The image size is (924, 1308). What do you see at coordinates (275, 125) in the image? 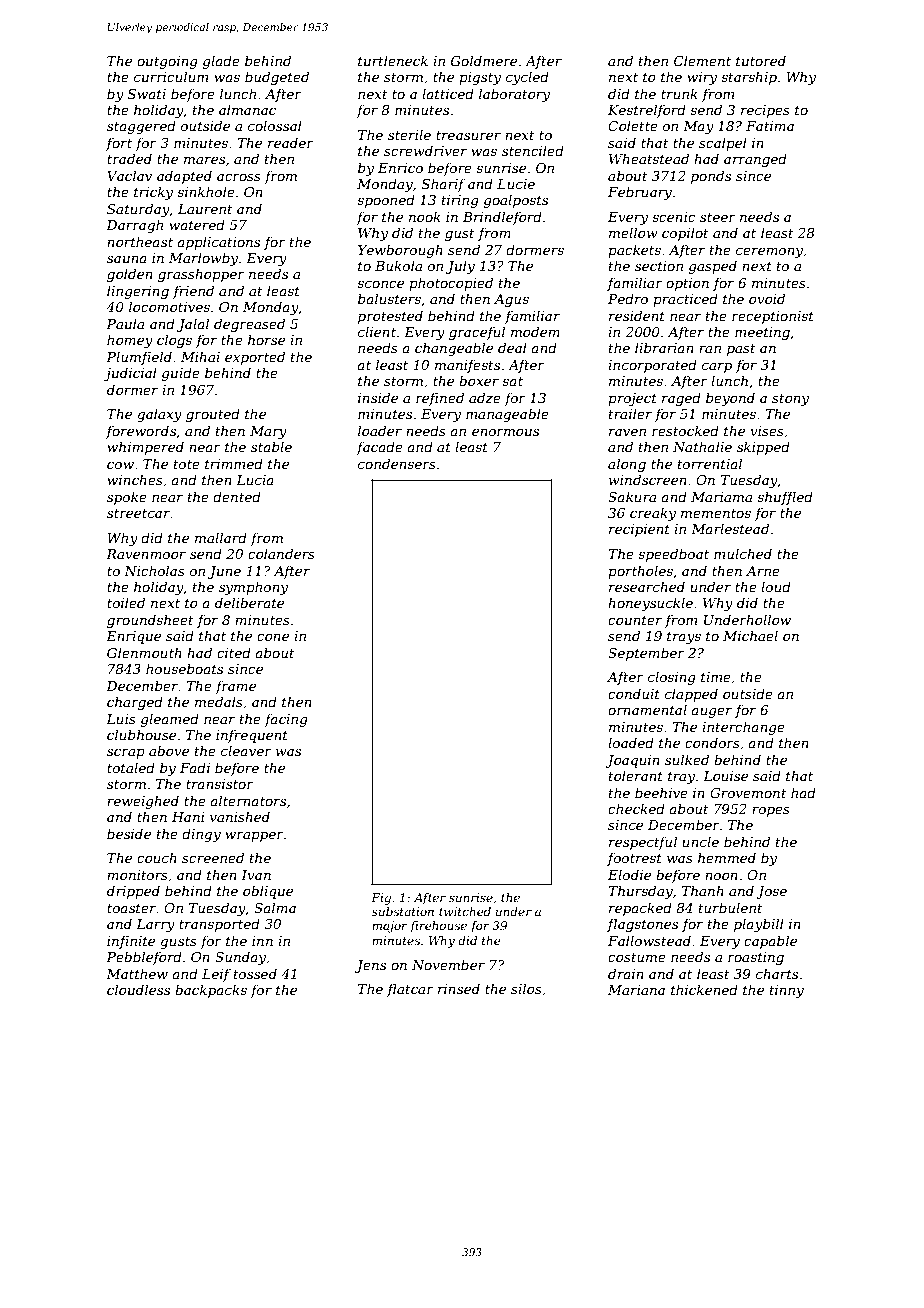
I see `colossal` at bounding box center [275, 125].
